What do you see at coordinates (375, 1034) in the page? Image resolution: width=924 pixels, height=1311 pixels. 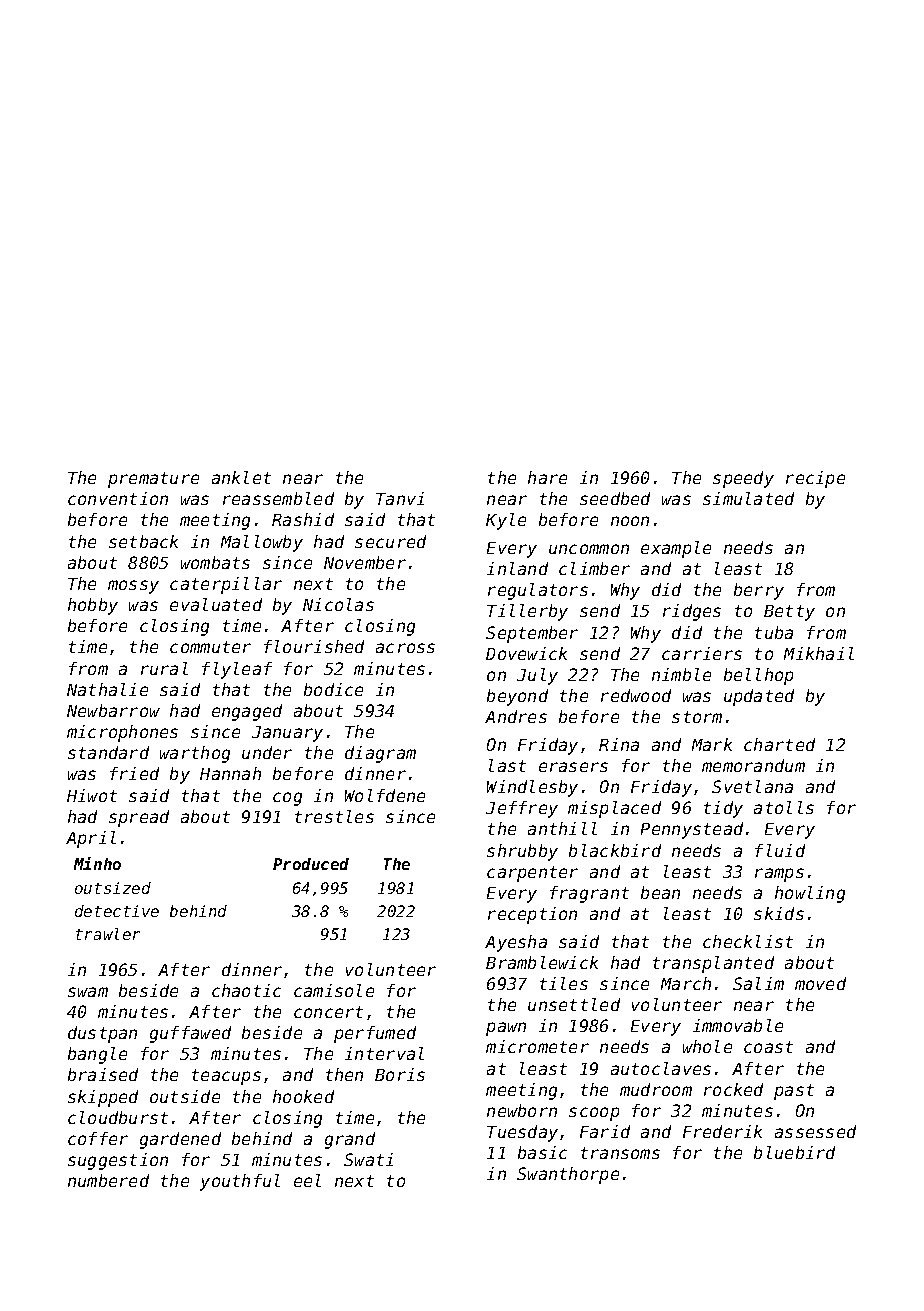 I see `perfumed` at bounding box center [375, 1034].
